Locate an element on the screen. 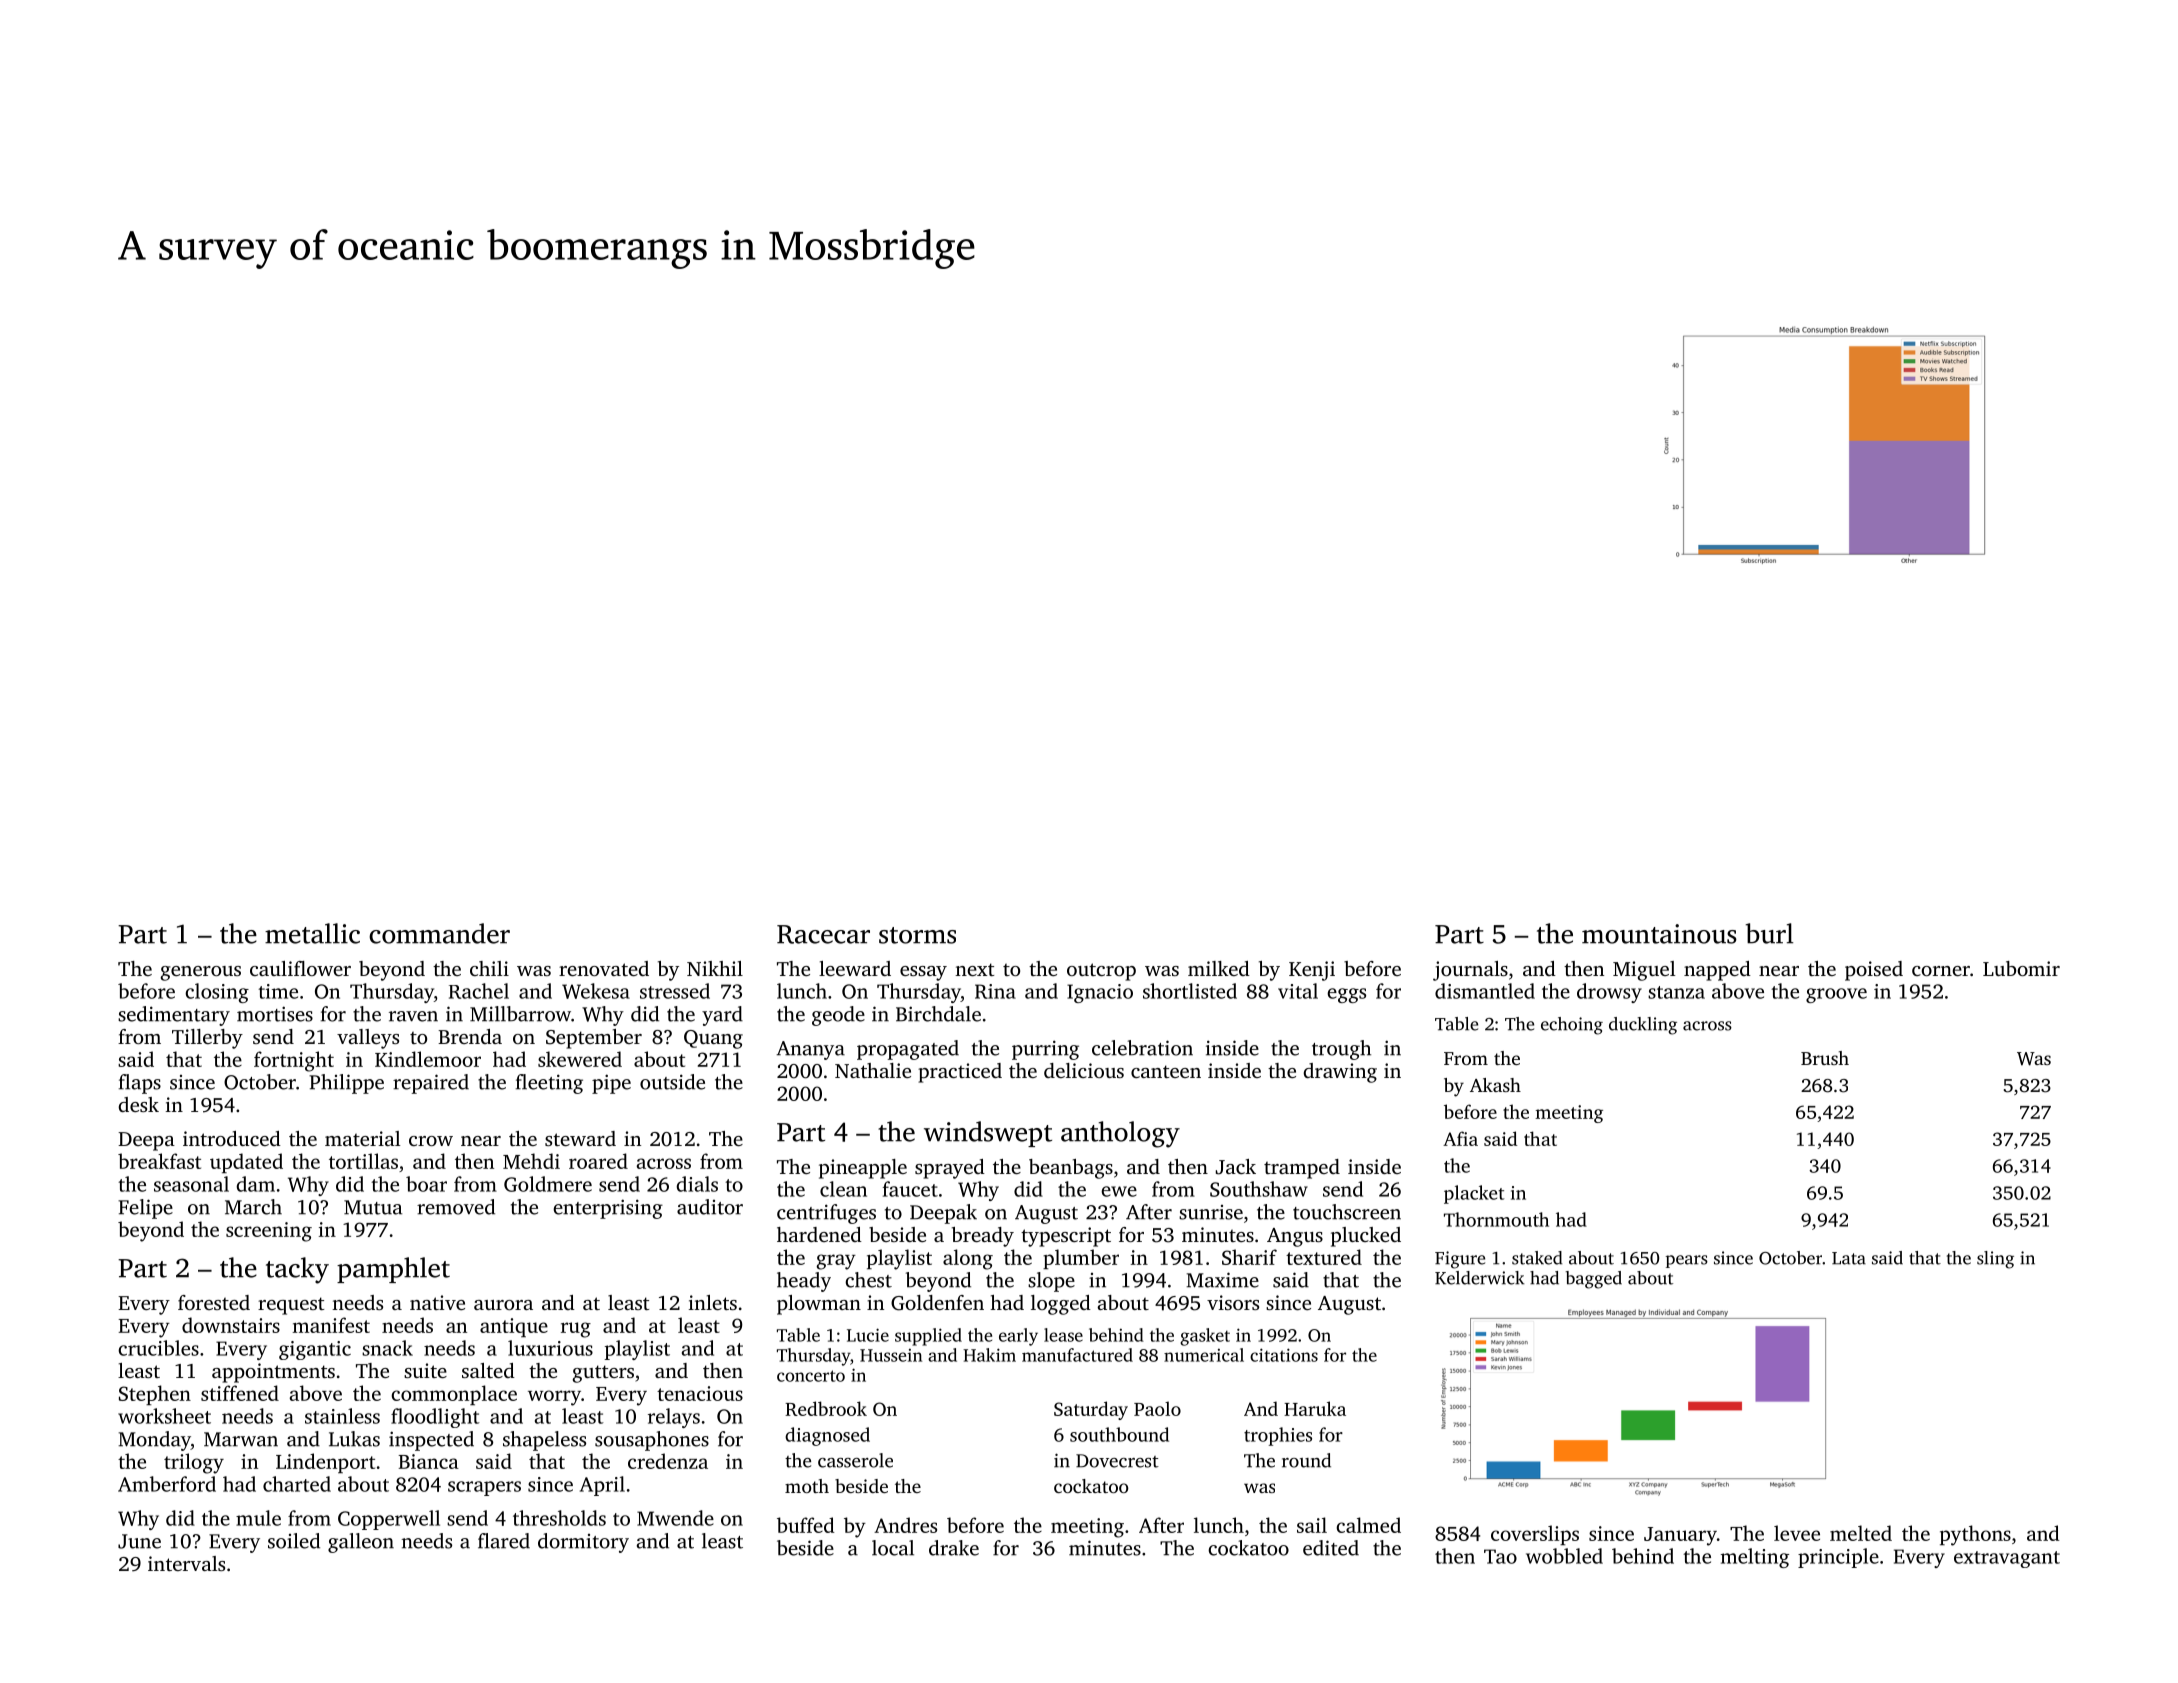  storms is located at coordinates (917, 935).
